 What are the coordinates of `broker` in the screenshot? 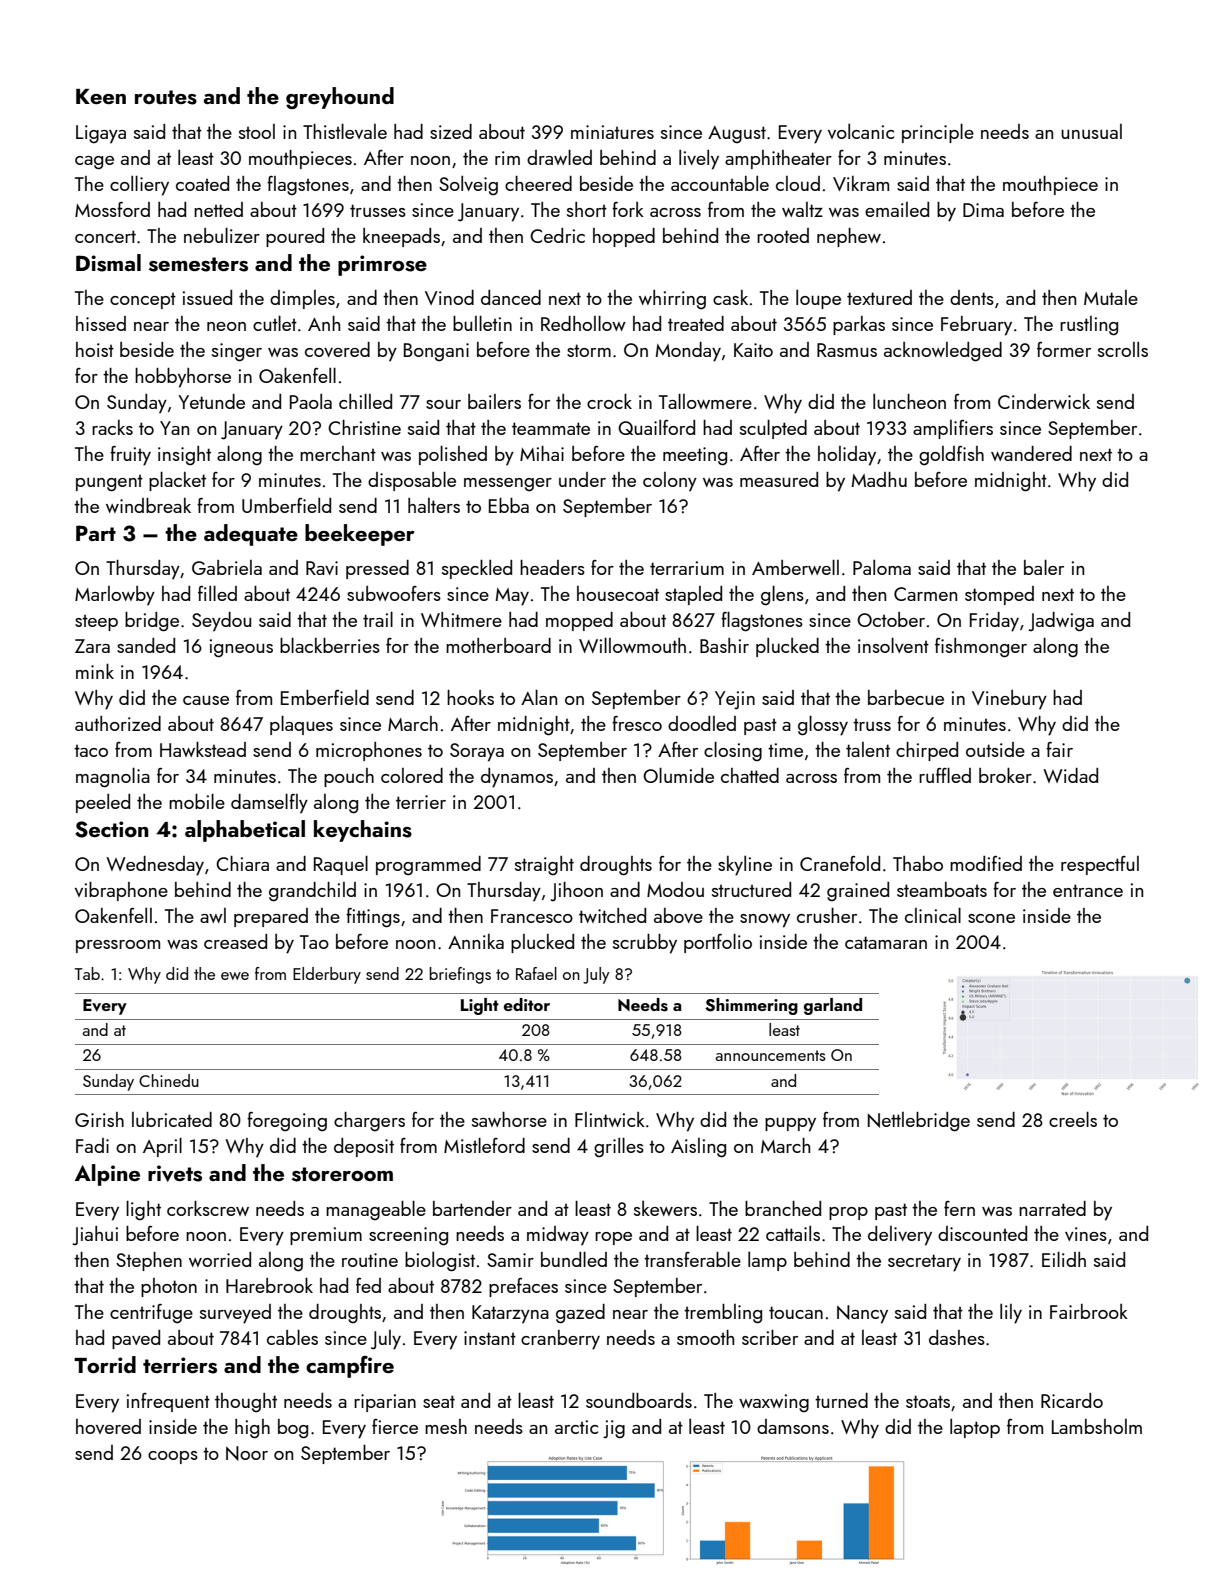 It's located at (1005, 775).
